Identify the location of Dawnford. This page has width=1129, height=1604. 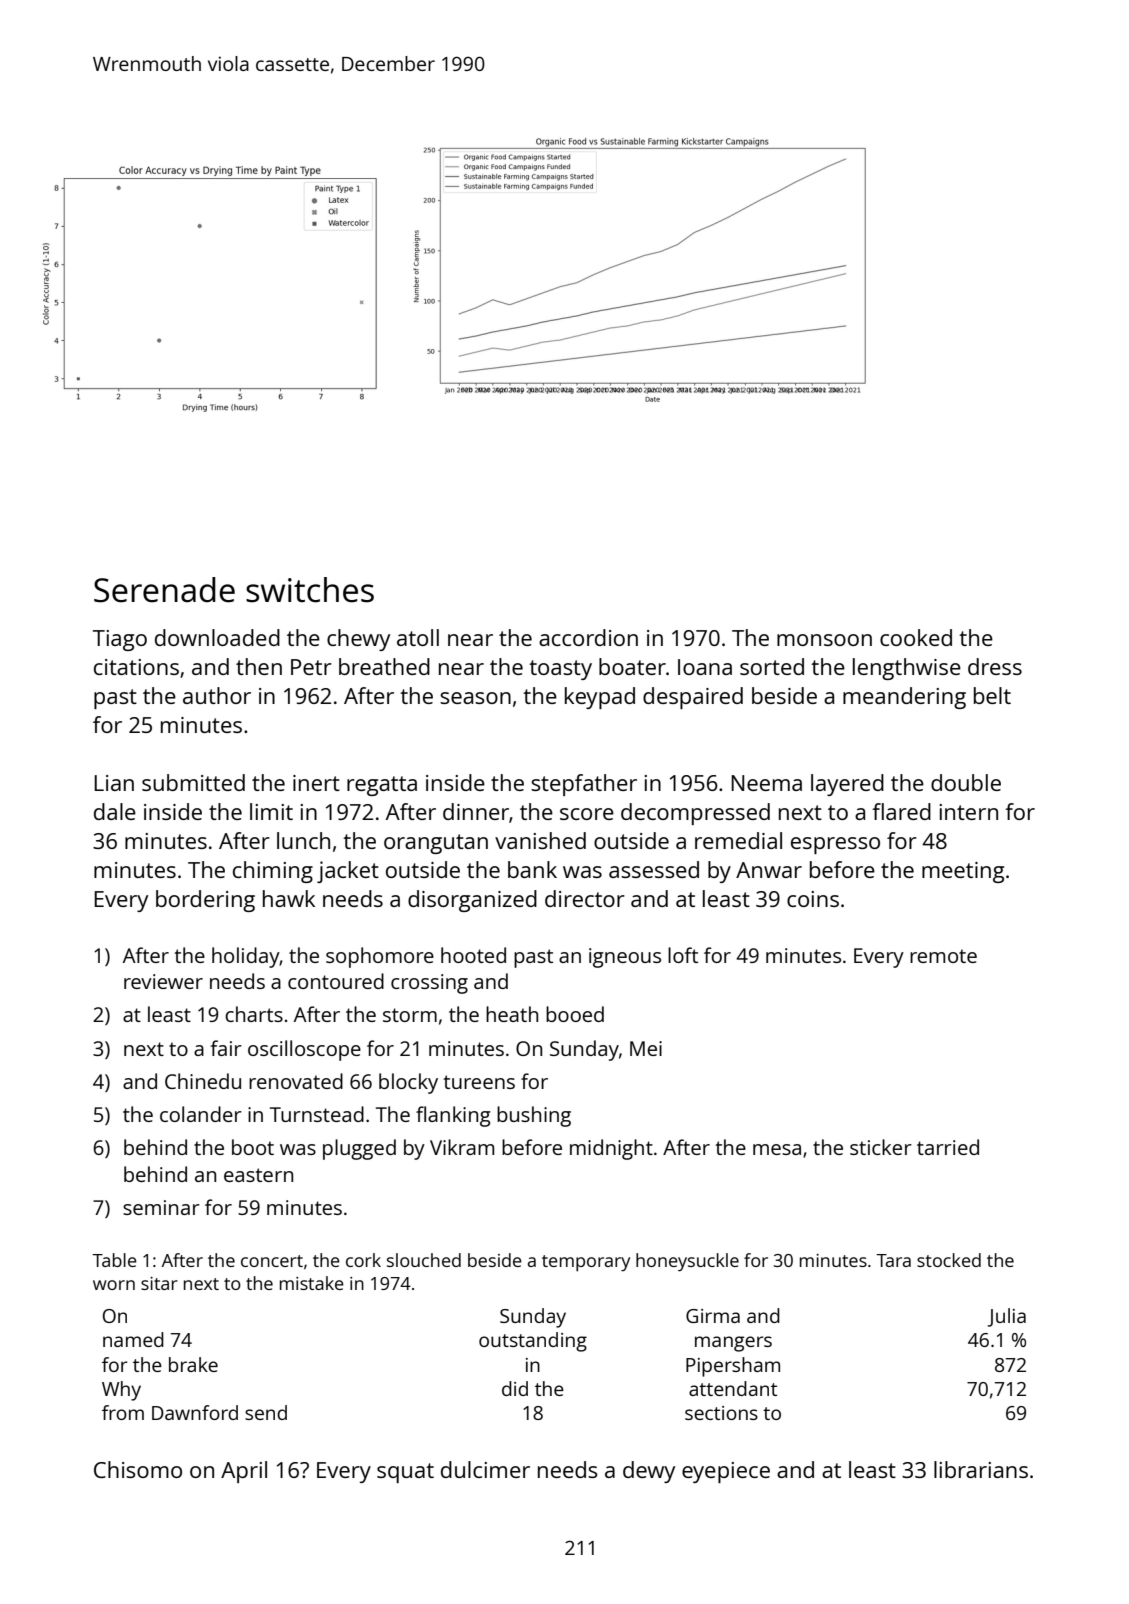
(195, 1412).
